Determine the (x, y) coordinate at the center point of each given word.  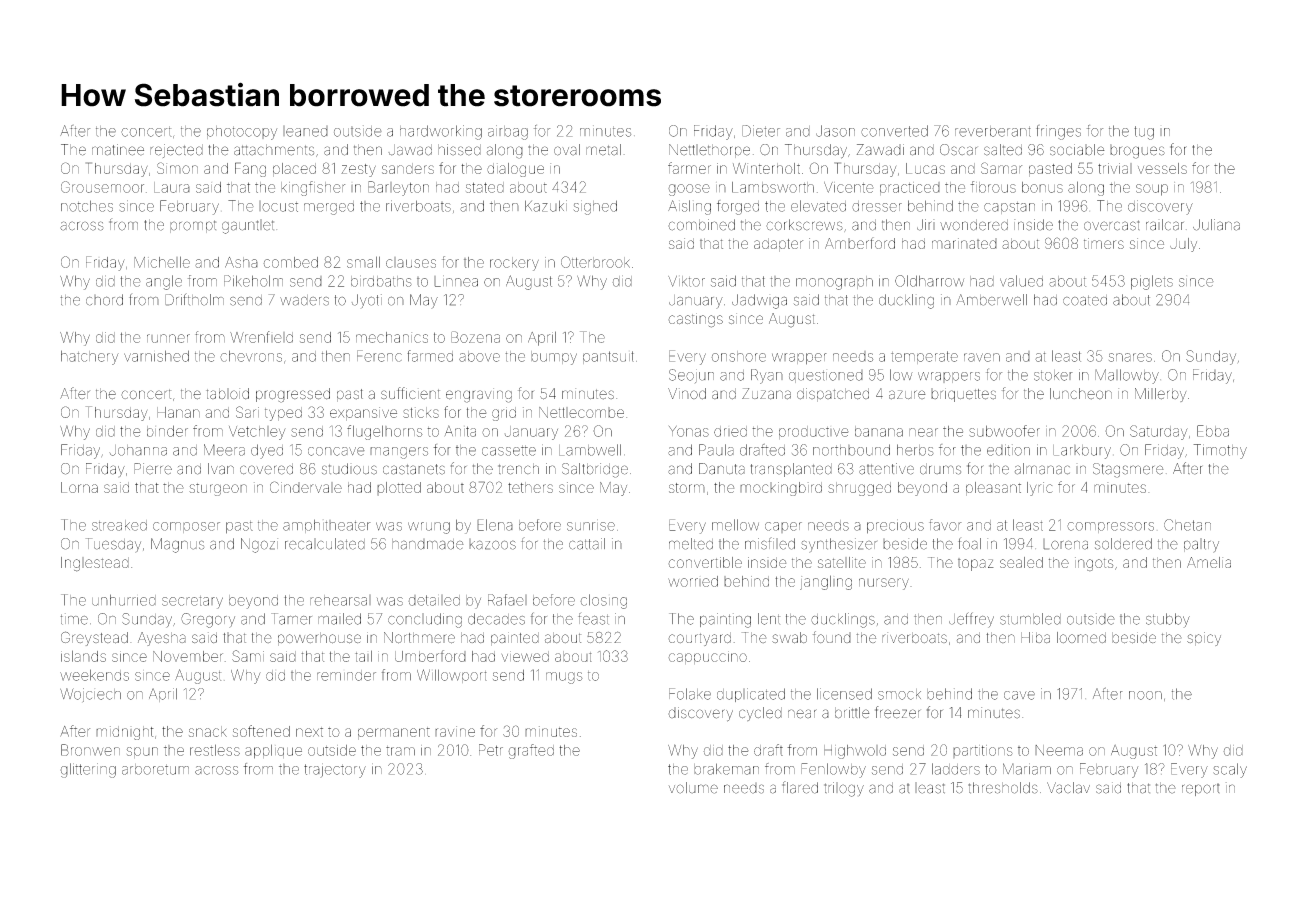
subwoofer (1004, 431)
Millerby (1160, 395)
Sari (247, 412)
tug (1144, 133)
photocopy (242, 133)
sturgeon (218, 489)
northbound (851, 450)
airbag (508, 132)
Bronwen (90, 750)
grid (504, 414)
